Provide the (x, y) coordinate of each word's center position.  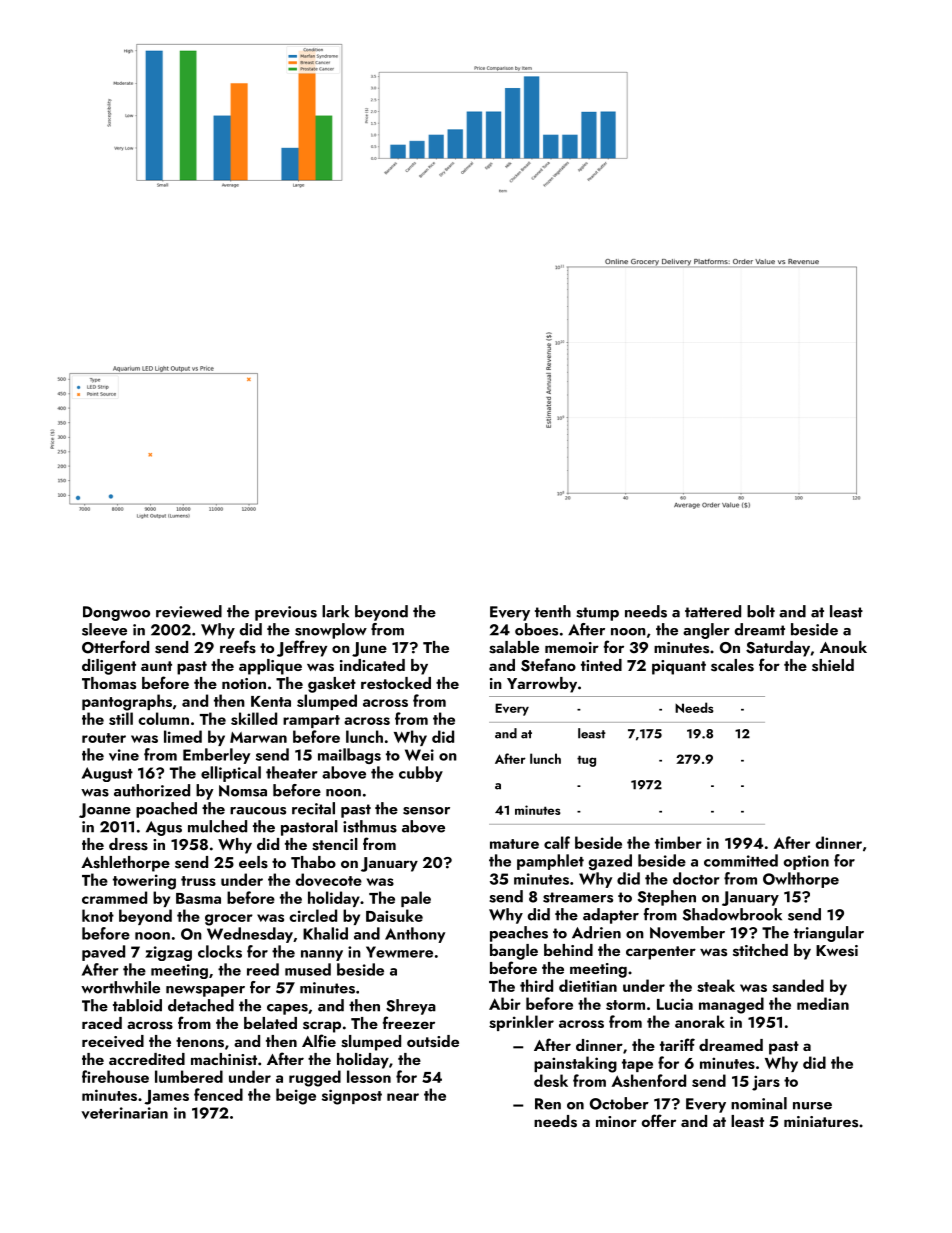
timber (678, 842)
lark (335, 611)
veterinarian (124, 1113)
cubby (421, 774)
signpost (352, 1097)
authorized (152, 790)
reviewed (189, 611)
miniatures (821, 1122)
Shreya (411, 1007)
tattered (713, 611)
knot (98, 915)
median (823, 1003)
